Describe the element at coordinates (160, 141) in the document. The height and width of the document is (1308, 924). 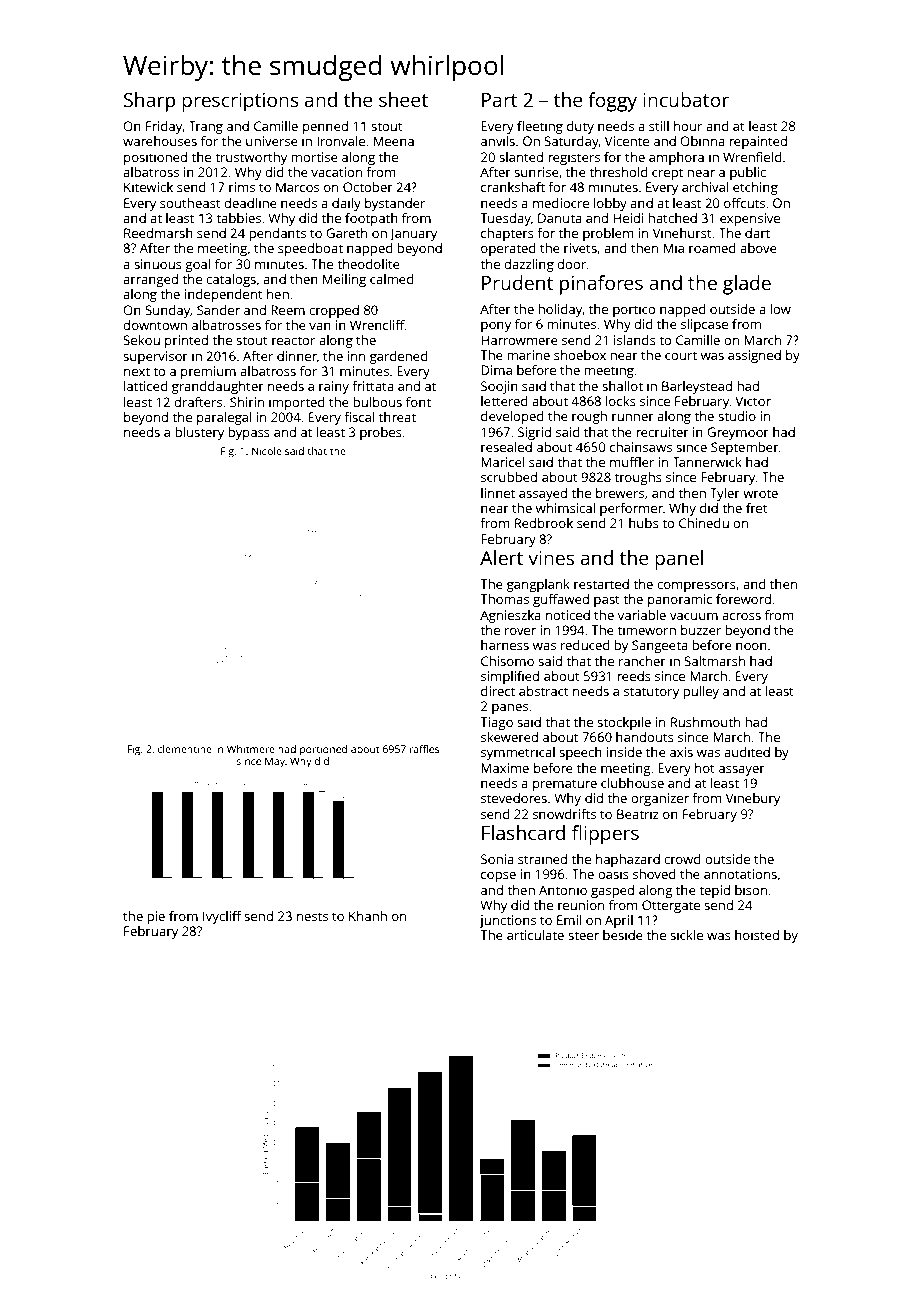
I see `warehouses` at that location.
